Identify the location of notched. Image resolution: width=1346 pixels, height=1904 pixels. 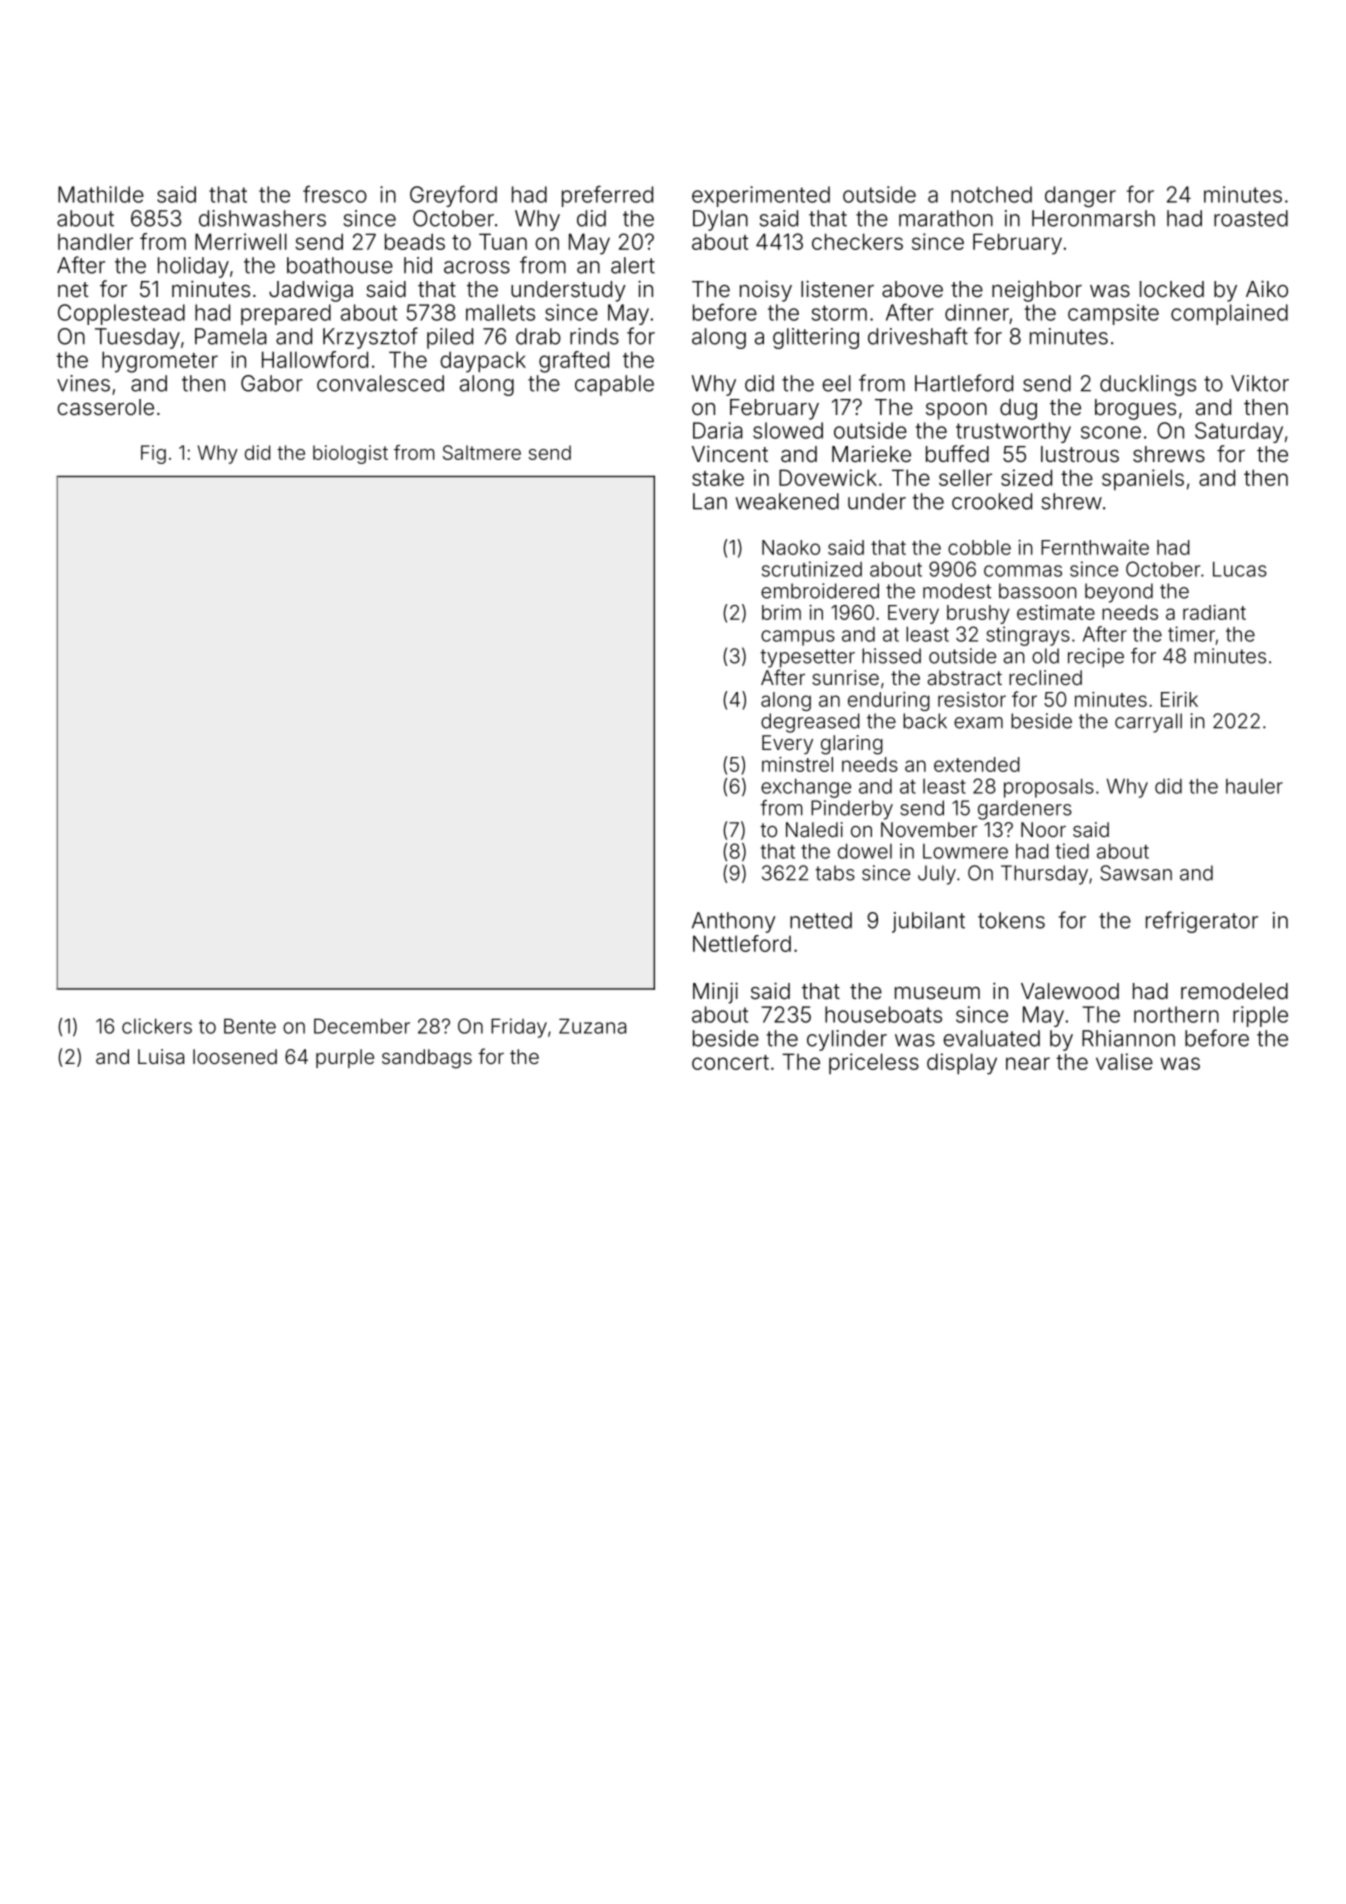
(991, 194).
